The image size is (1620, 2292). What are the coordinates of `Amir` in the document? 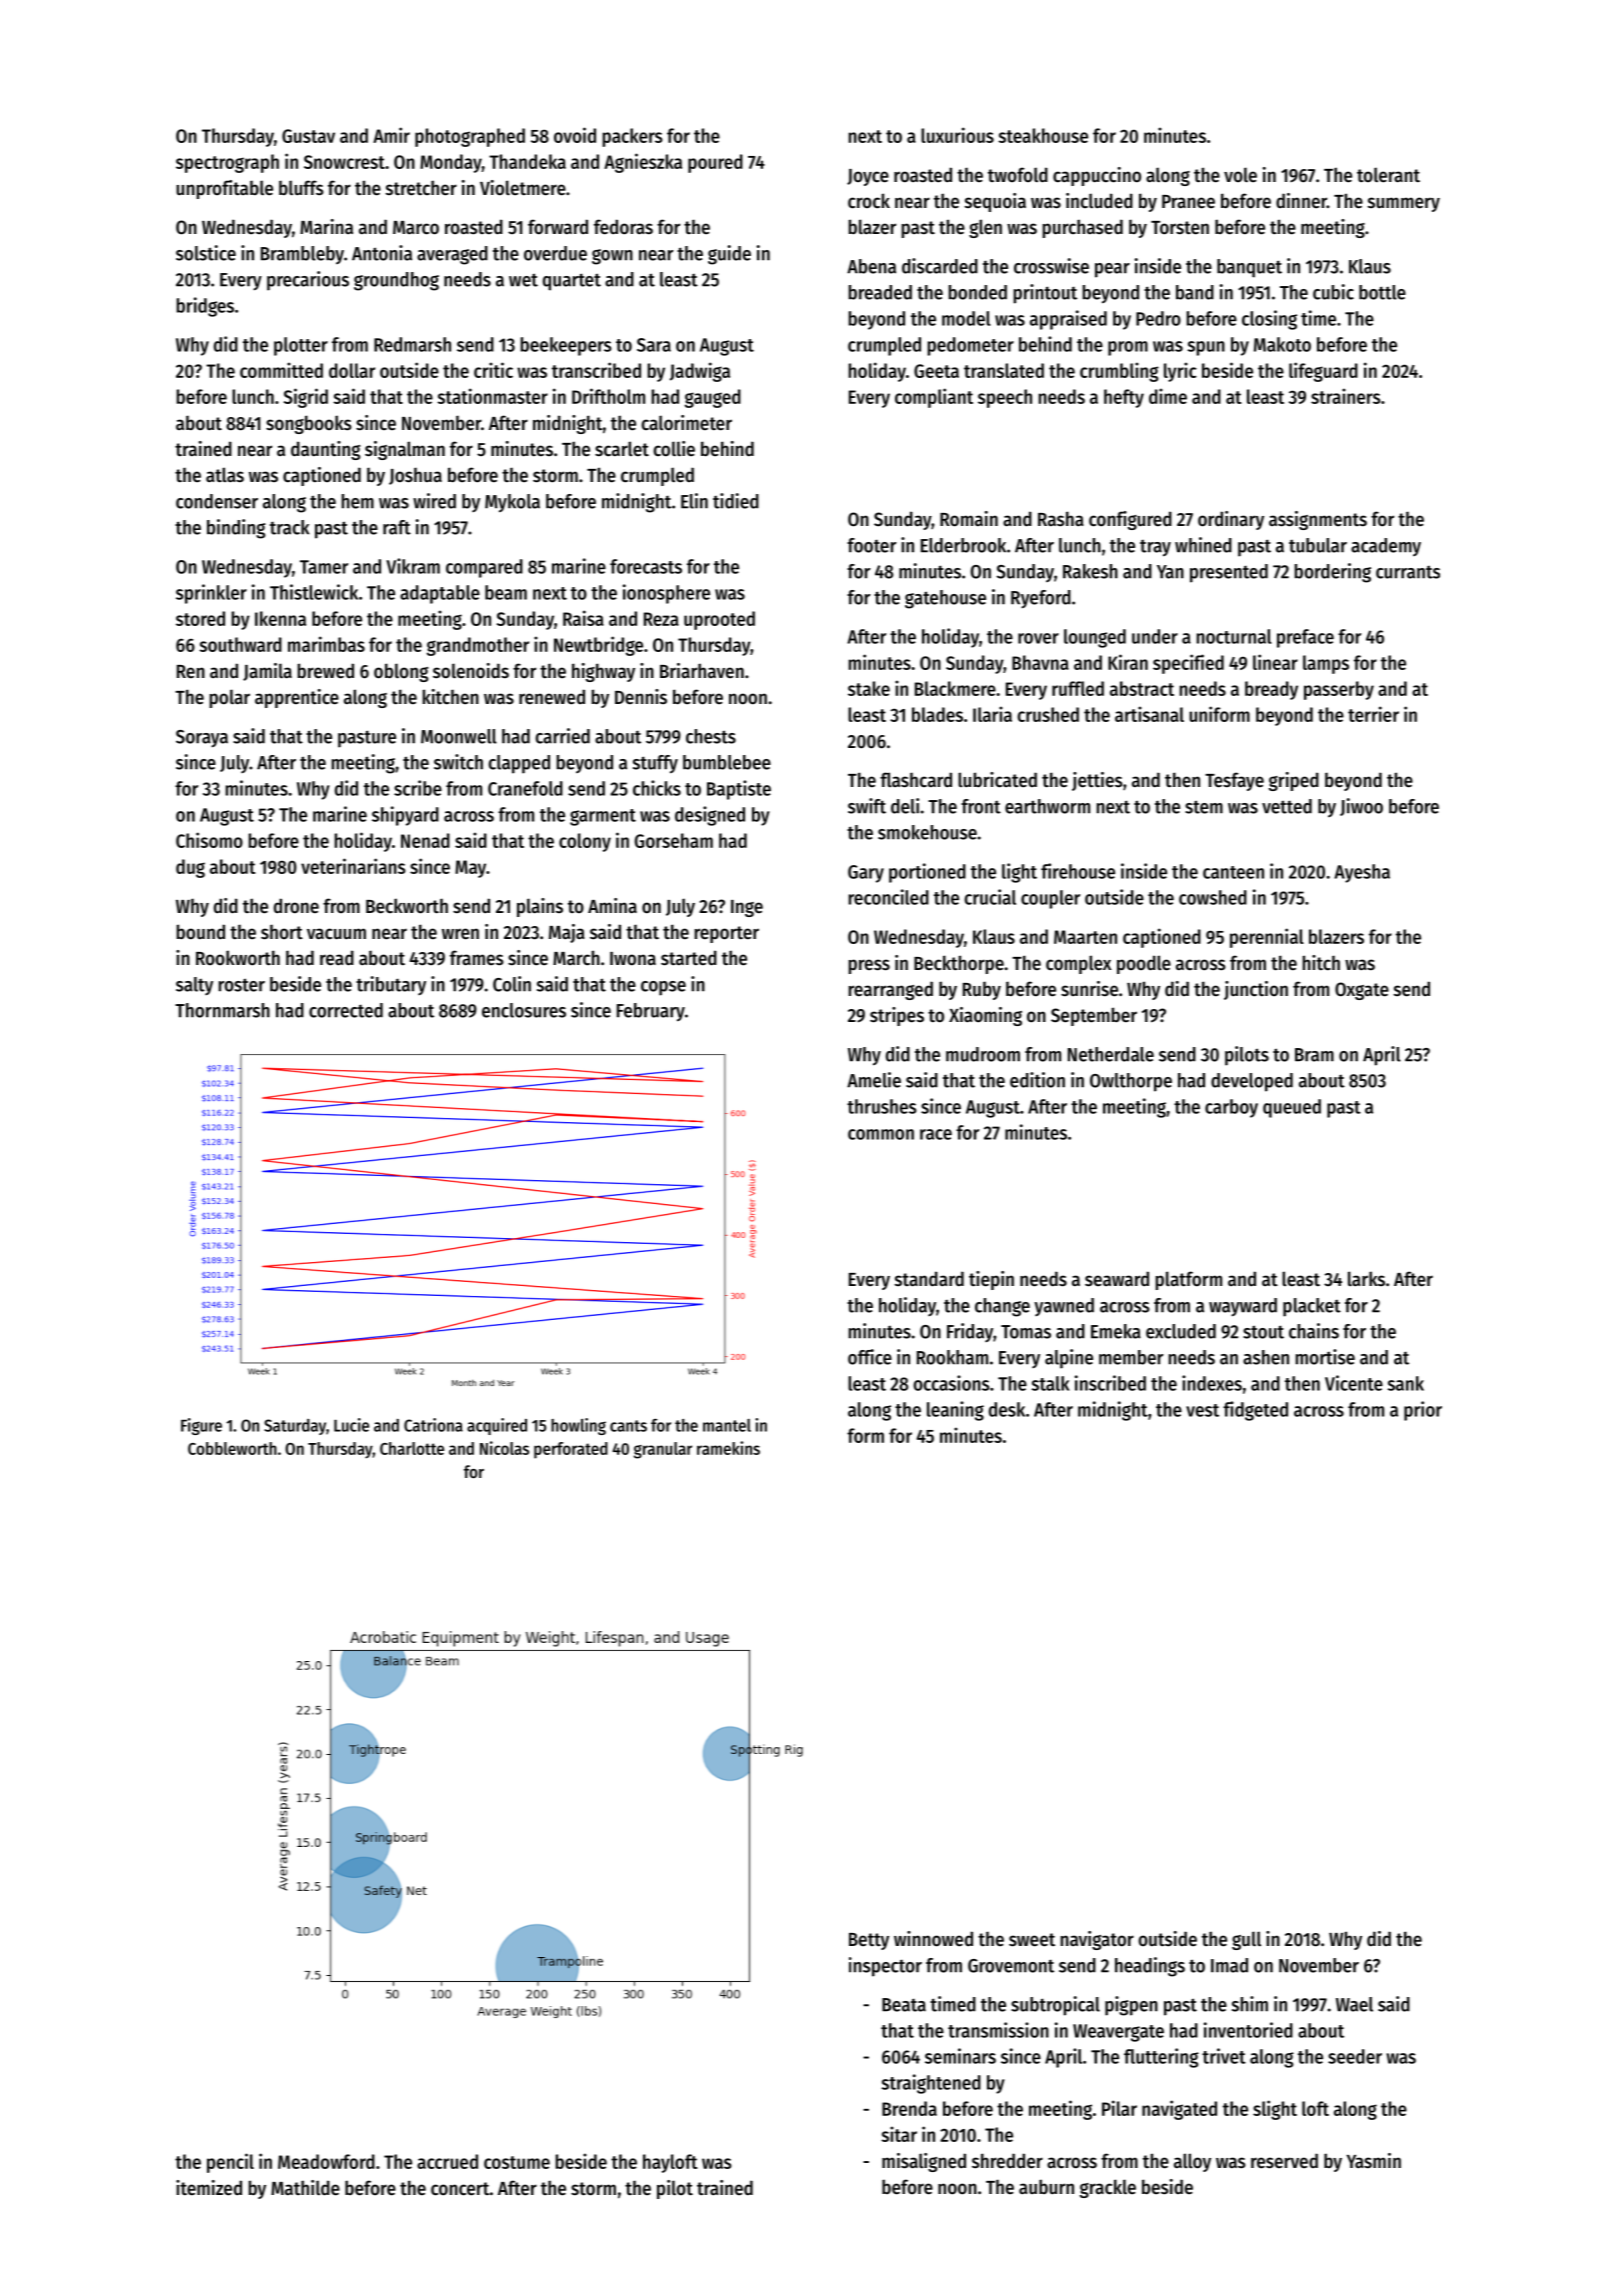 It's located at (391, 135).
